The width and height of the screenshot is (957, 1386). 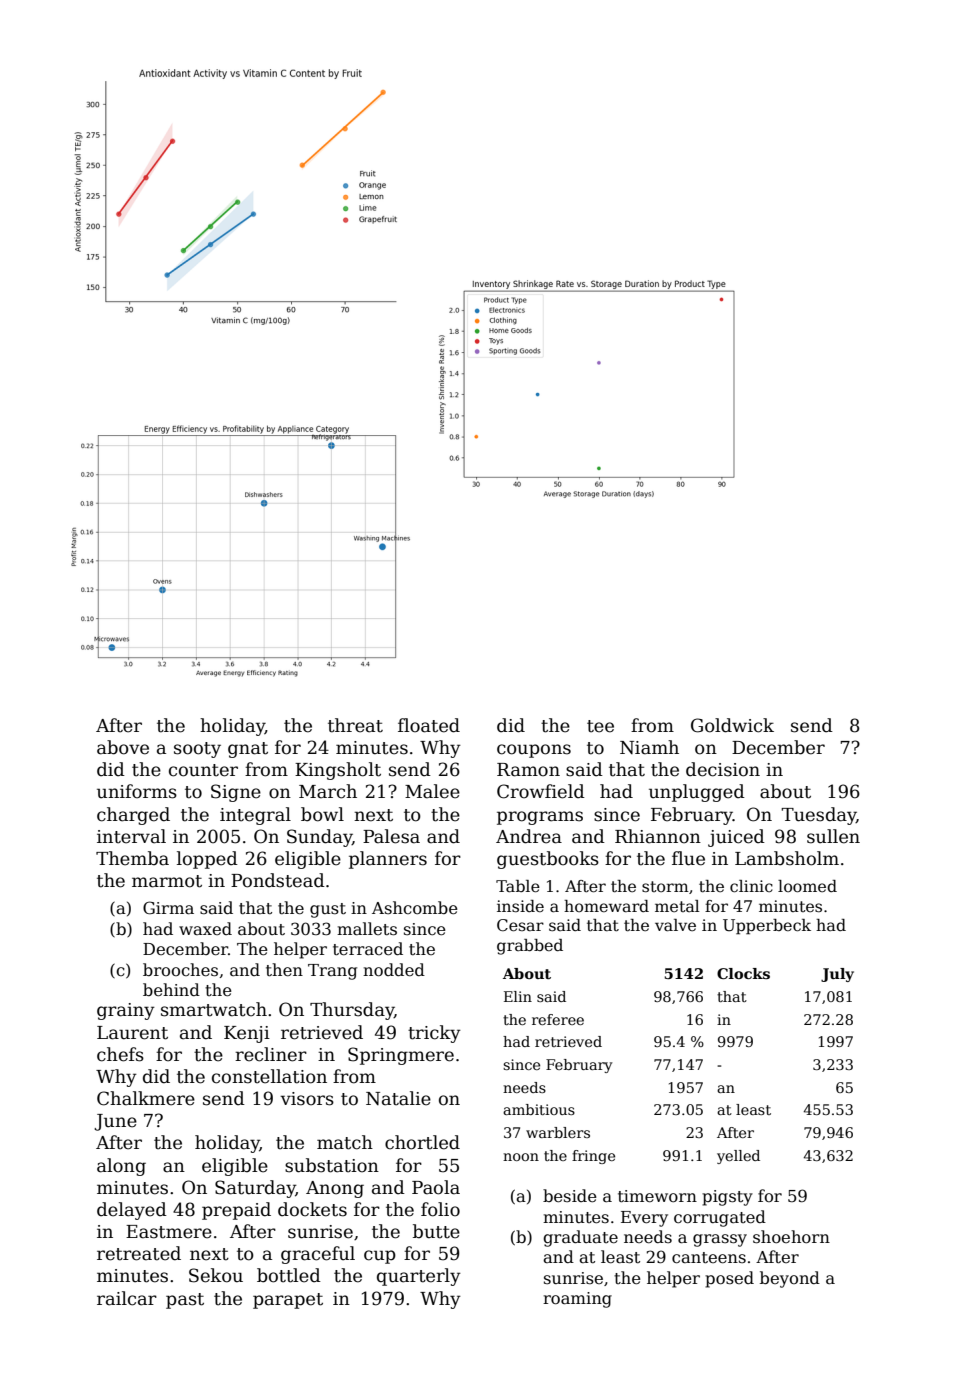 I want to click on sullen, so click(x=833, y=836).
